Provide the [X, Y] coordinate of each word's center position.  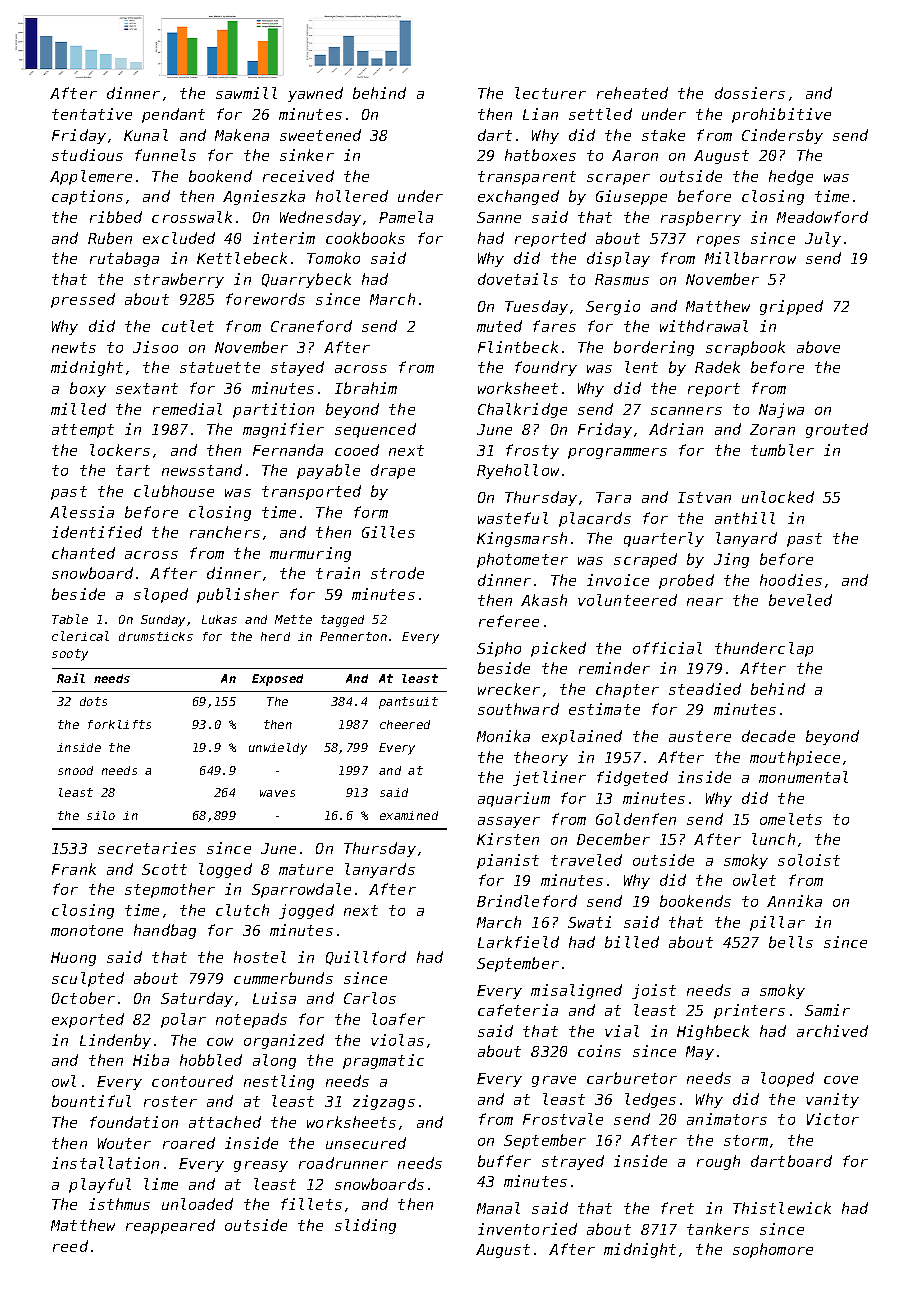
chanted [83, 553]
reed [70, 1246]
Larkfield [518, 942]
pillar [777, 923]
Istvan [704, 497]
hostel [260, 957]
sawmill [246, 93]
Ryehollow [518, 471]
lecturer [550, 93]
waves [277, 793]
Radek [717, 367]
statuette [220, 367]
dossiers [750, 93]
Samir [827, 1010]
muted [499, 326]
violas [397, 1040]
